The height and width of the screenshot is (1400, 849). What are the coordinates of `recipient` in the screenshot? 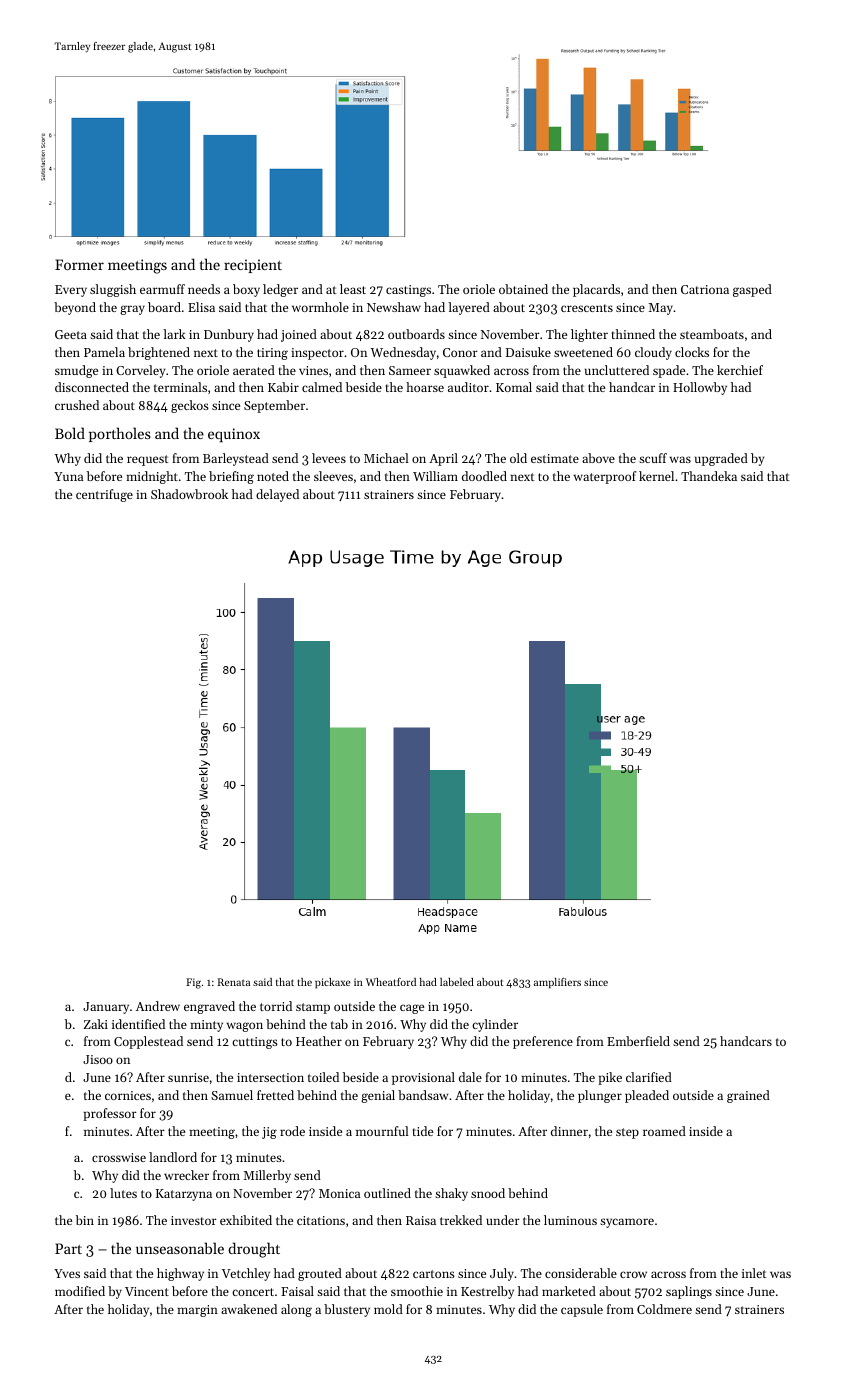 It's located at (253, 266).
